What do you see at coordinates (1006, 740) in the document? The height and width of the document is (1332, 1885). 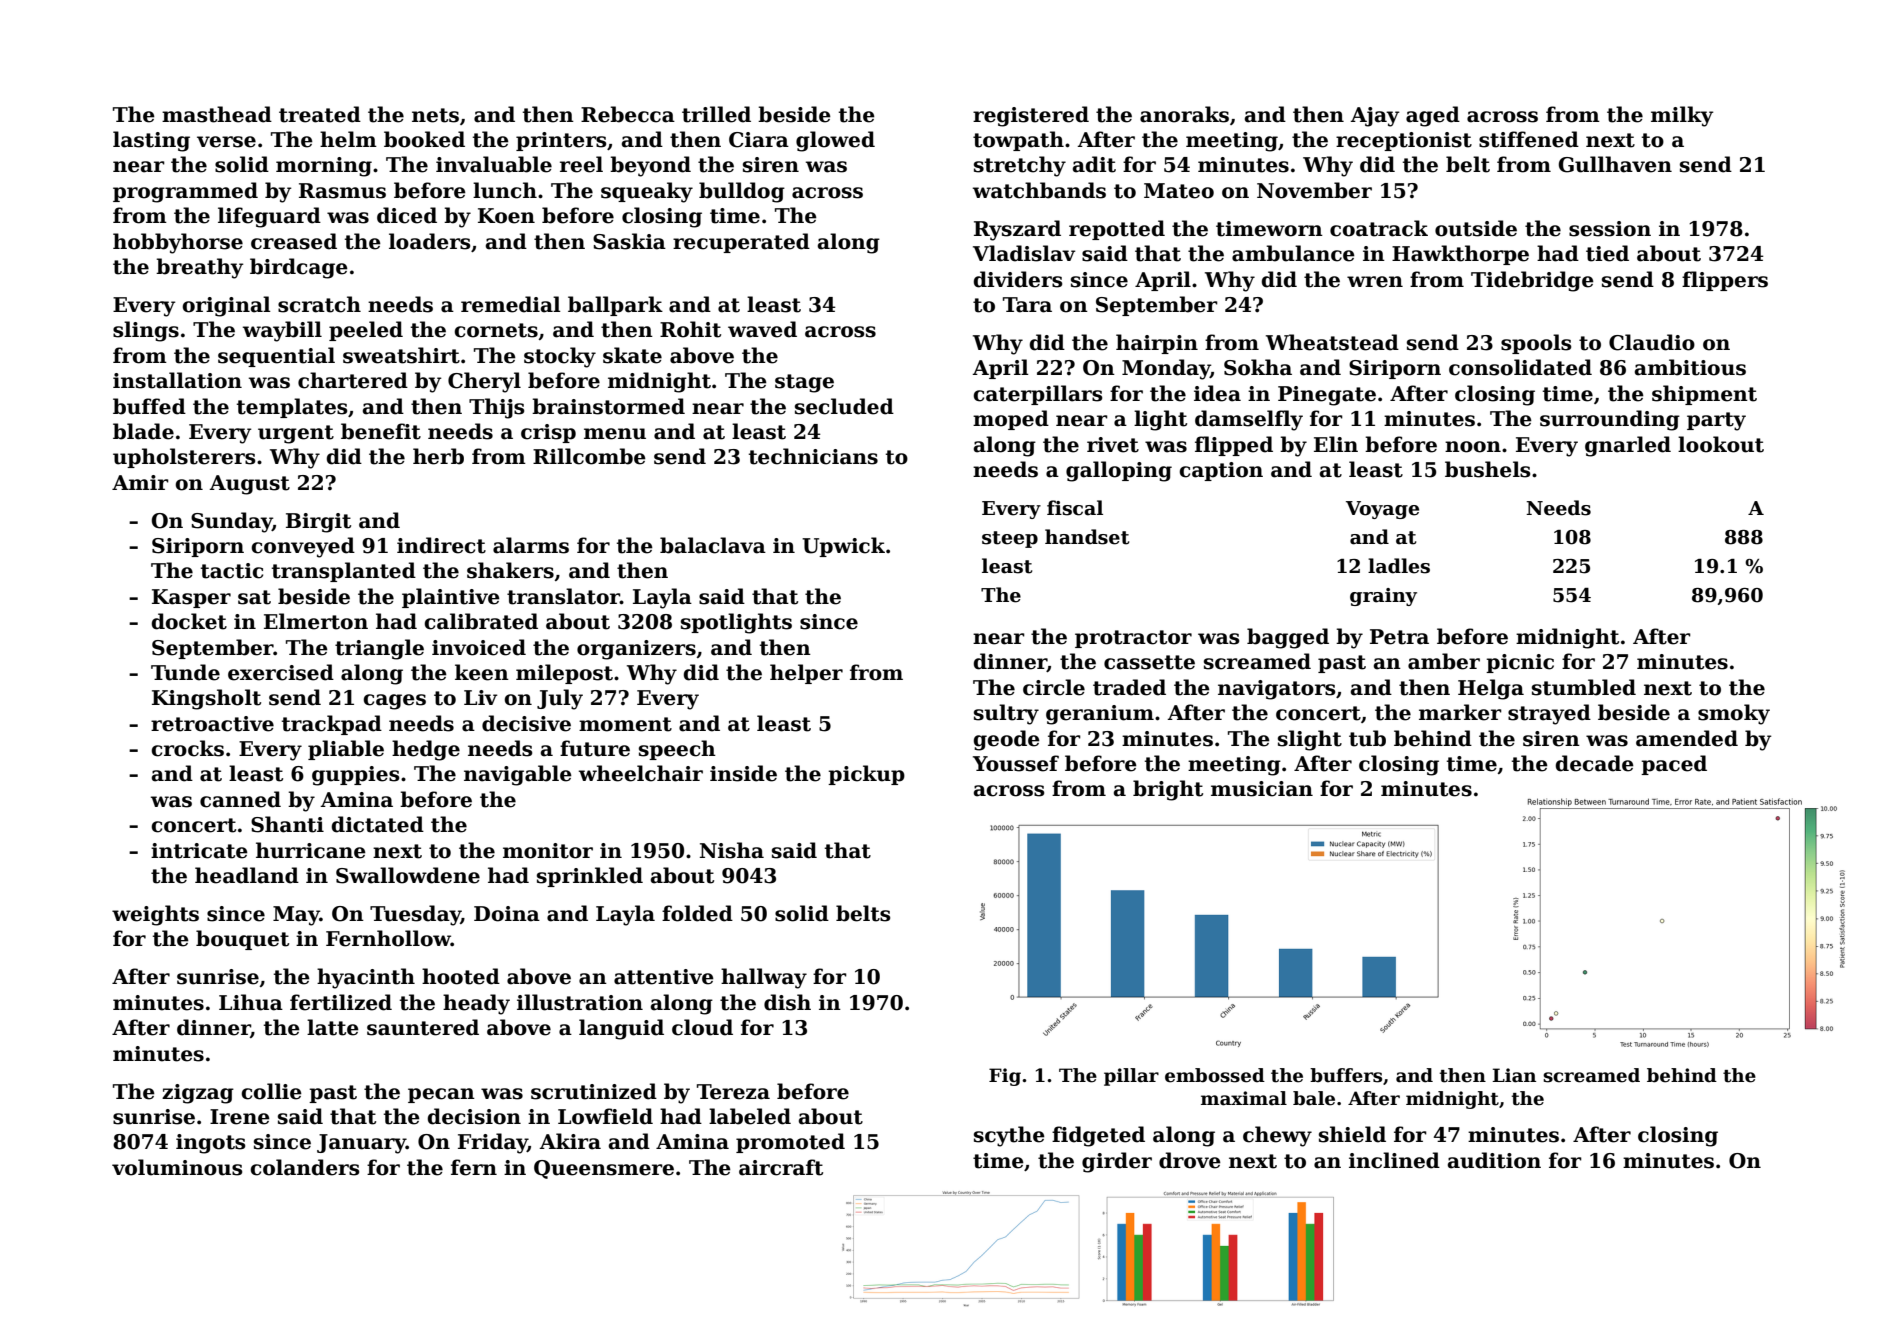 I see `geode` at bounding box center [1006, 740].
